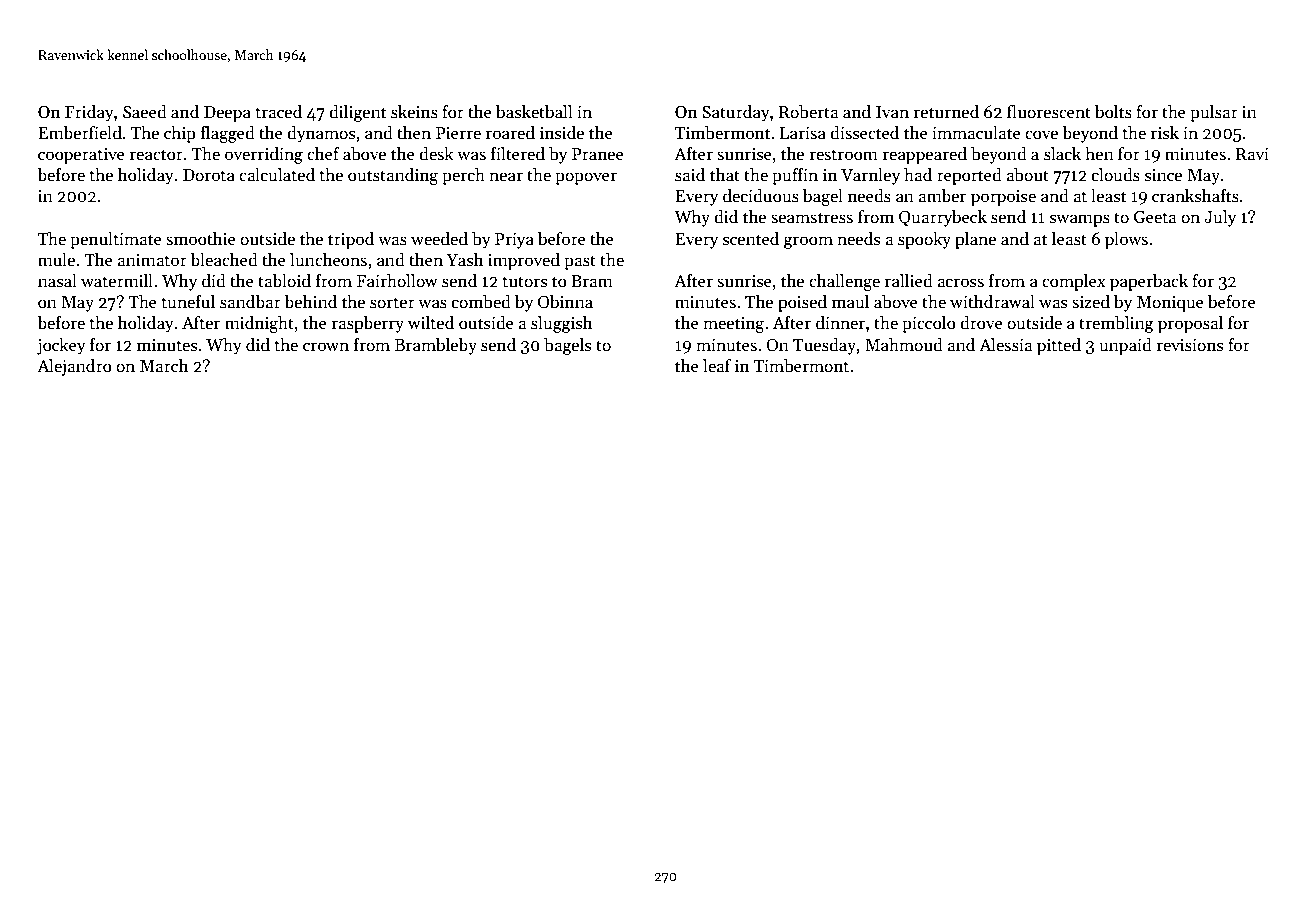 The height and width of the screenshot is (924, 1308). I want to click on basketball, so click(534, 112).
